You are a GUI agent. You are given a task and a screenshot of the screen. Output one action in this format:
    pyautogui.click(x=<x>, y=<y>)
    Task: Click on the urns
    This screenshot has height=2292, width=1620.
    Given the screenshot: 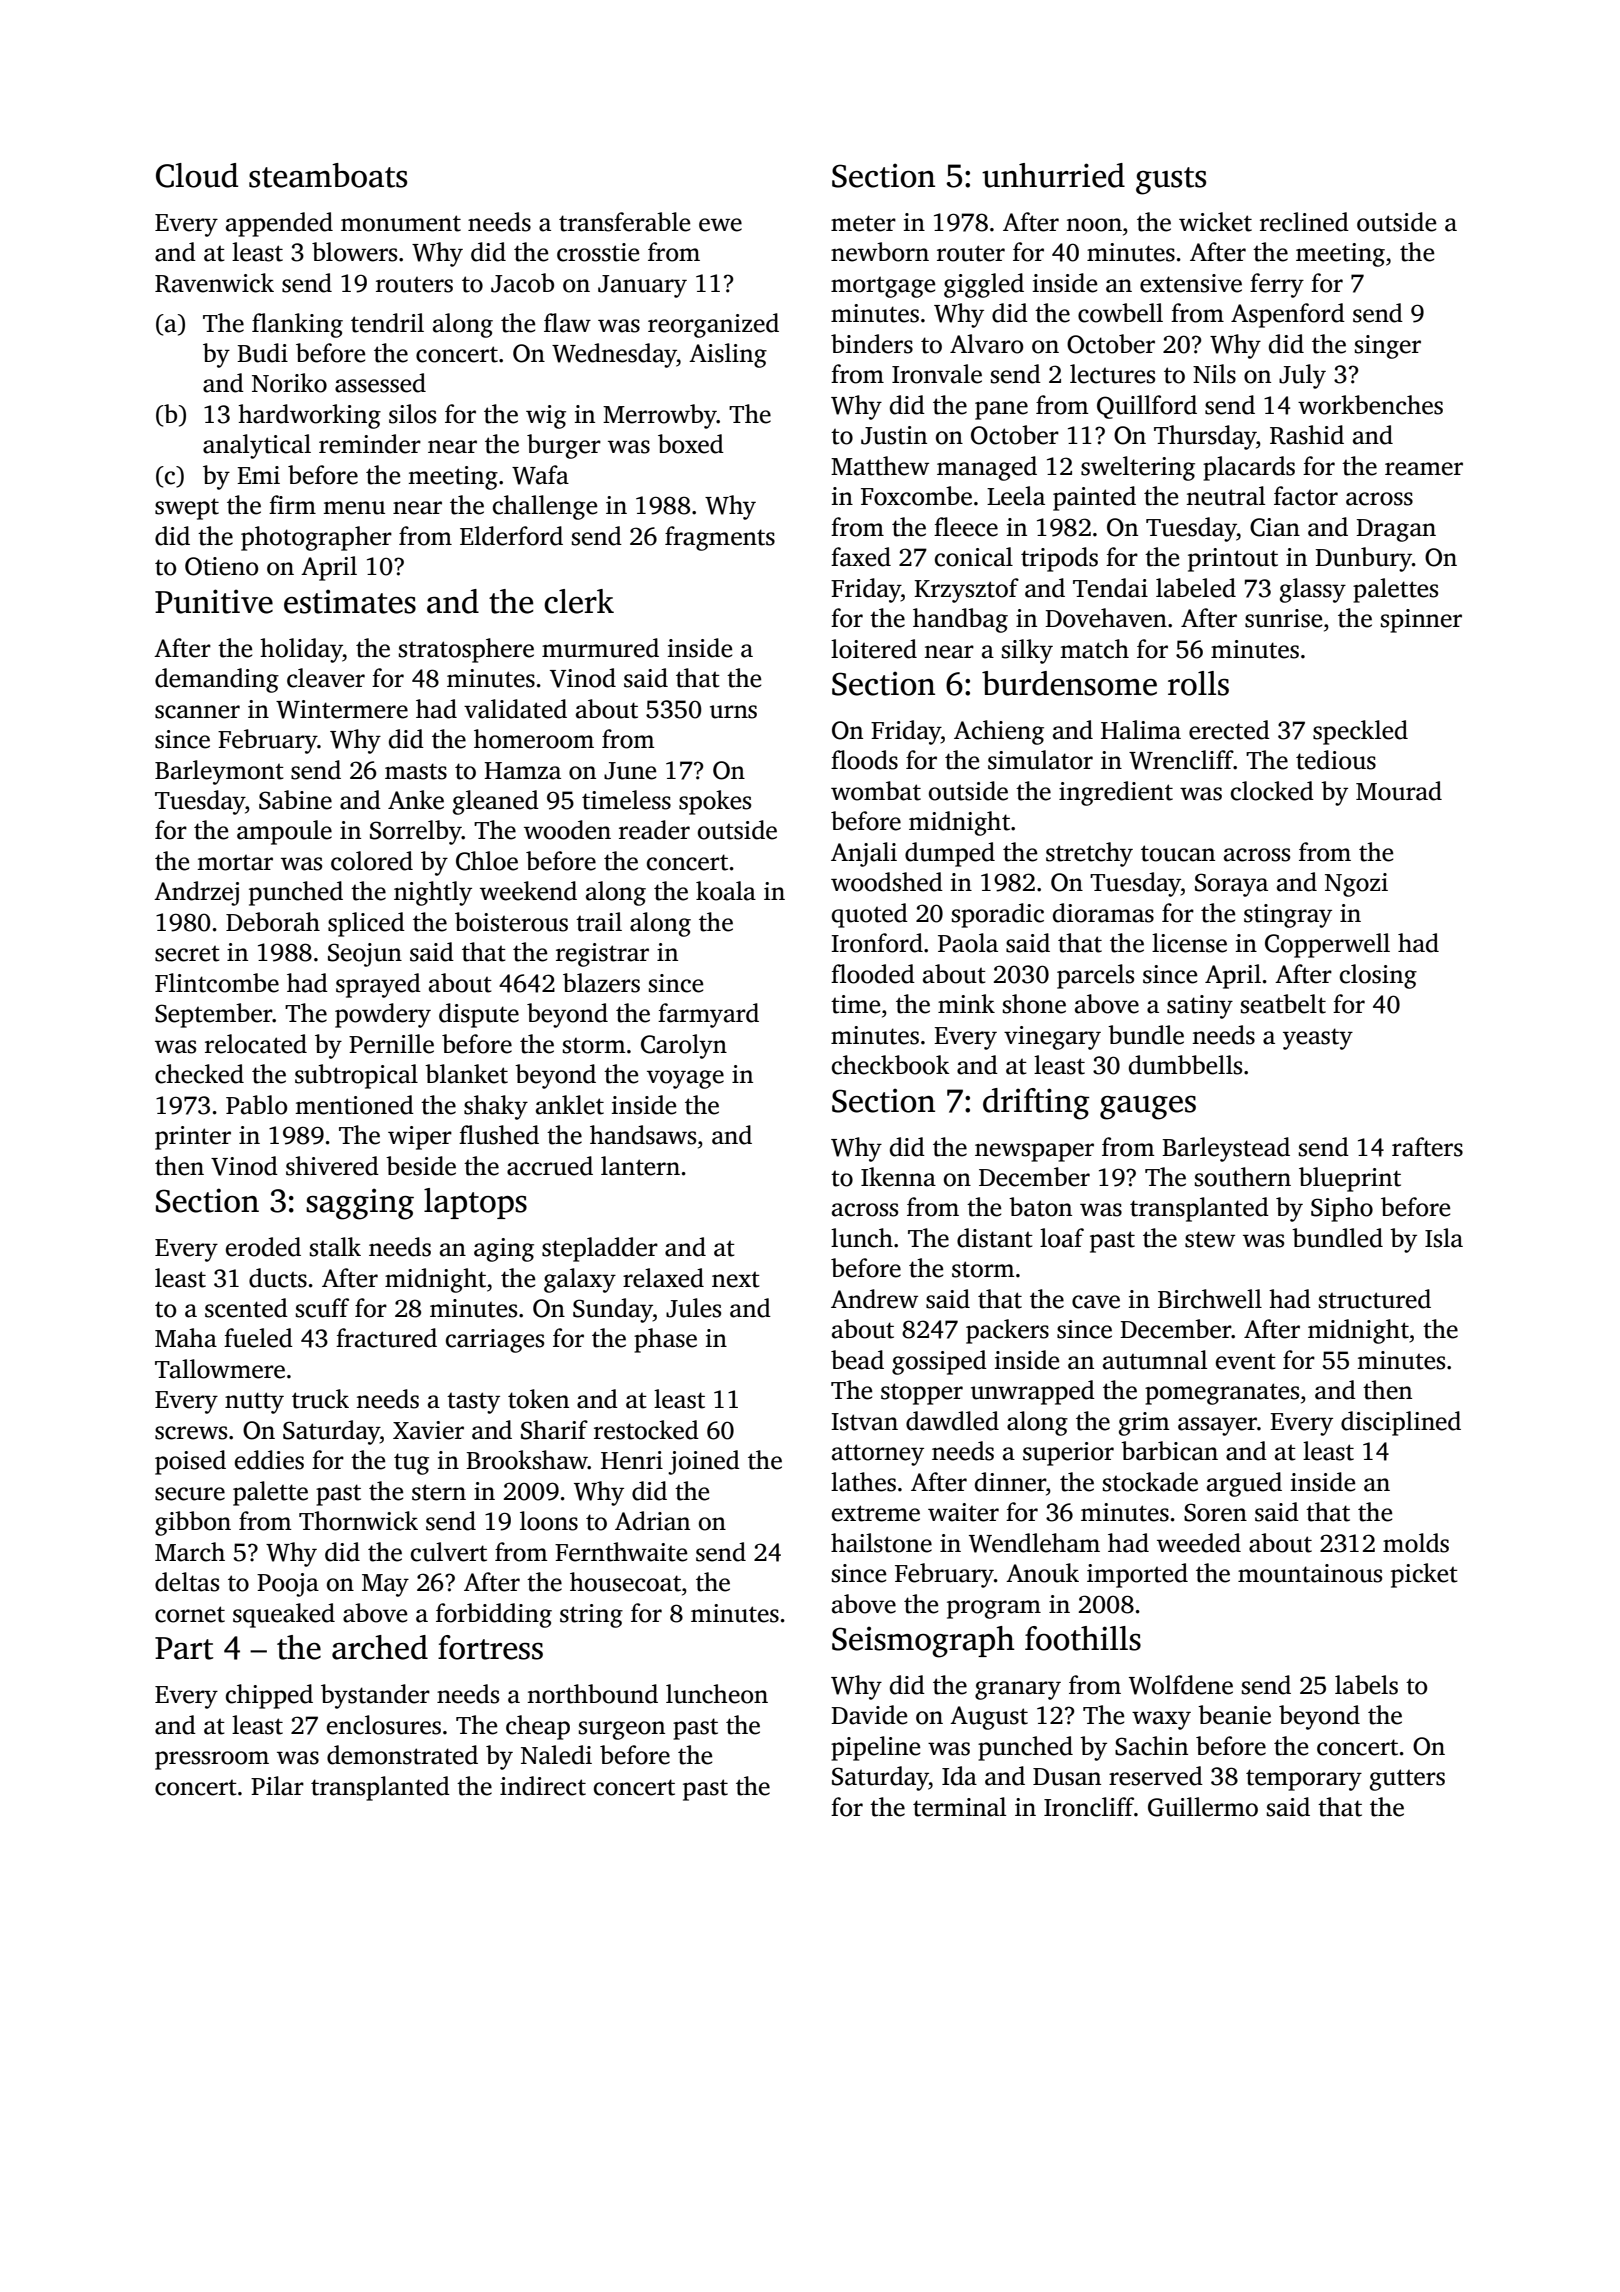 What is the action you would take?
    pyautogui.click(x=733, y=712)
